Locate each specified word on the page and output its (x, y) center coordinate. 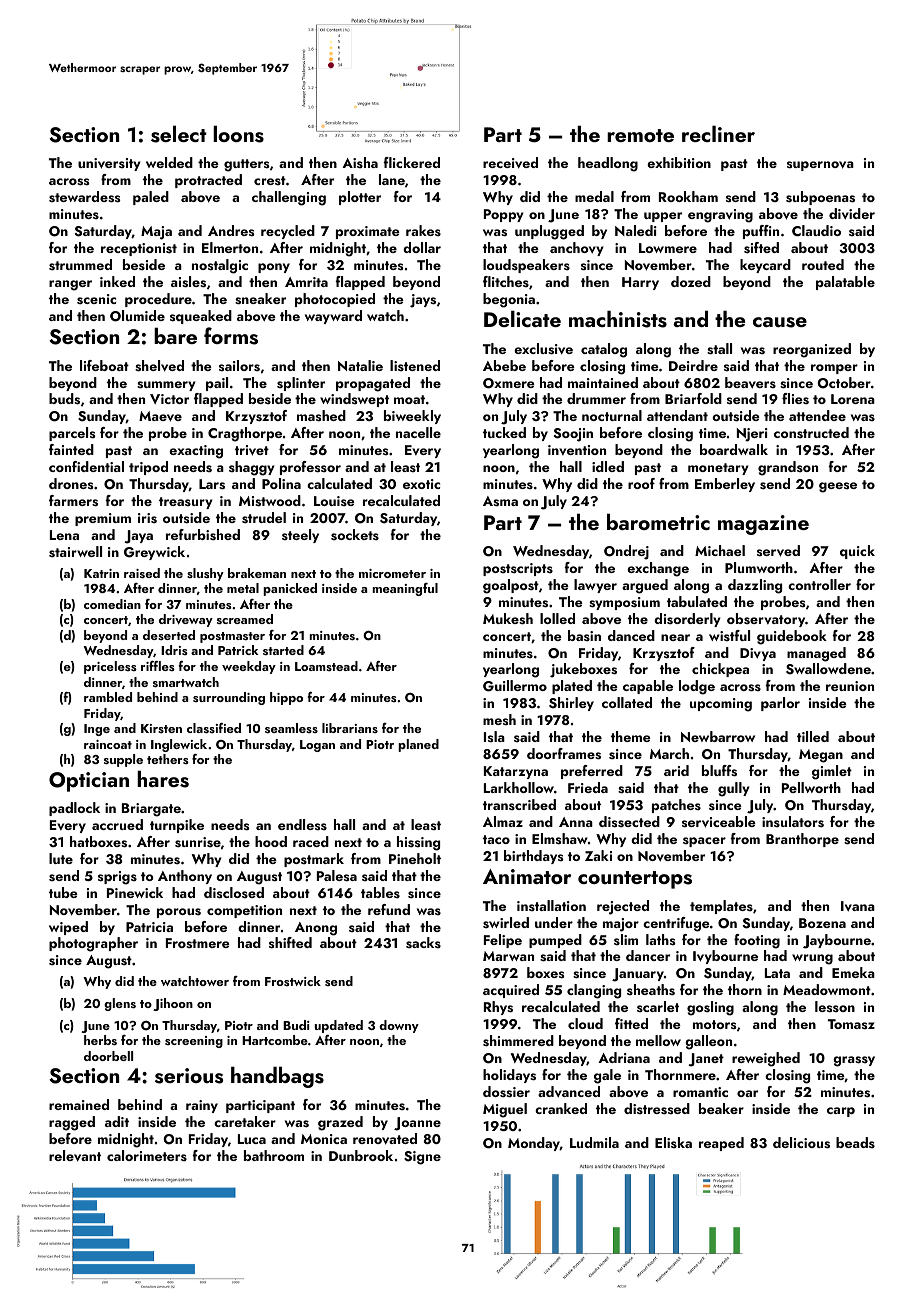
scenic (96, 299)
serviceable (719, 822)
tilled (813, 736)
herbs (100, 1040)
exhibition (679, 162)
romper (834, 369)
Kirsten (161, 728)
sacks (423, 943)
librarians (350, 728)
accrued (117, 824)
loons (238, 134)
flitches (506, 281)
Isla (494, 736)
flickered (411, 162)
